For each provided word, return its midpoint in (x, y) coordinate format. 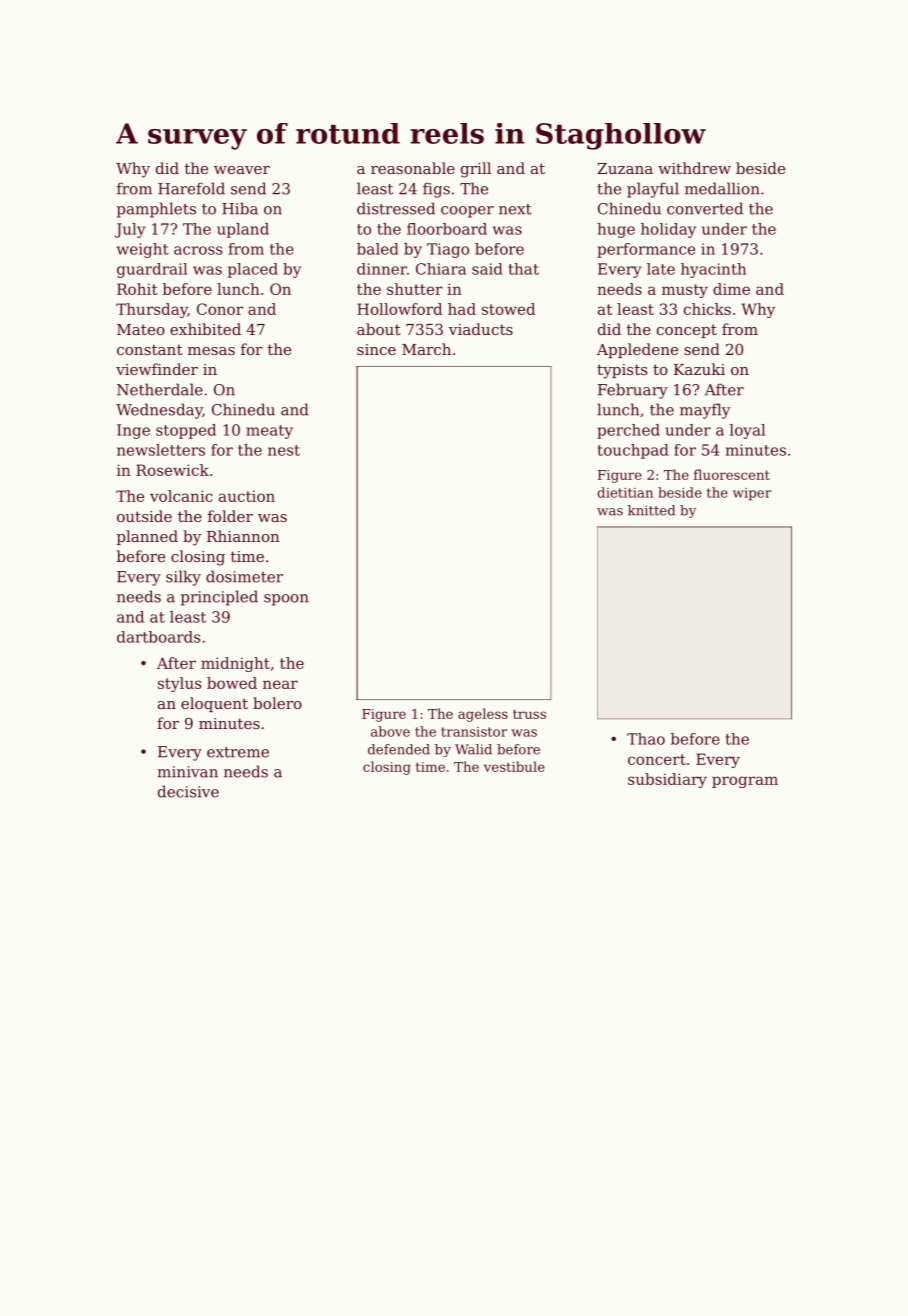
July (130, 230)
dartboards (158, 637)
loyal (747, 431)
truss (529, 714)
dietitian (625, 492)
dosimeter (244, 576)
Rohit (137, 289)
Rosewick (172, 470)
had (462, 309)
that (524, 269)
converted (705, 208)
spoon (286, 600)
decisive (188, 791)
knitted (651, 510)
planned (147, 537)
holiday (668, 230)
